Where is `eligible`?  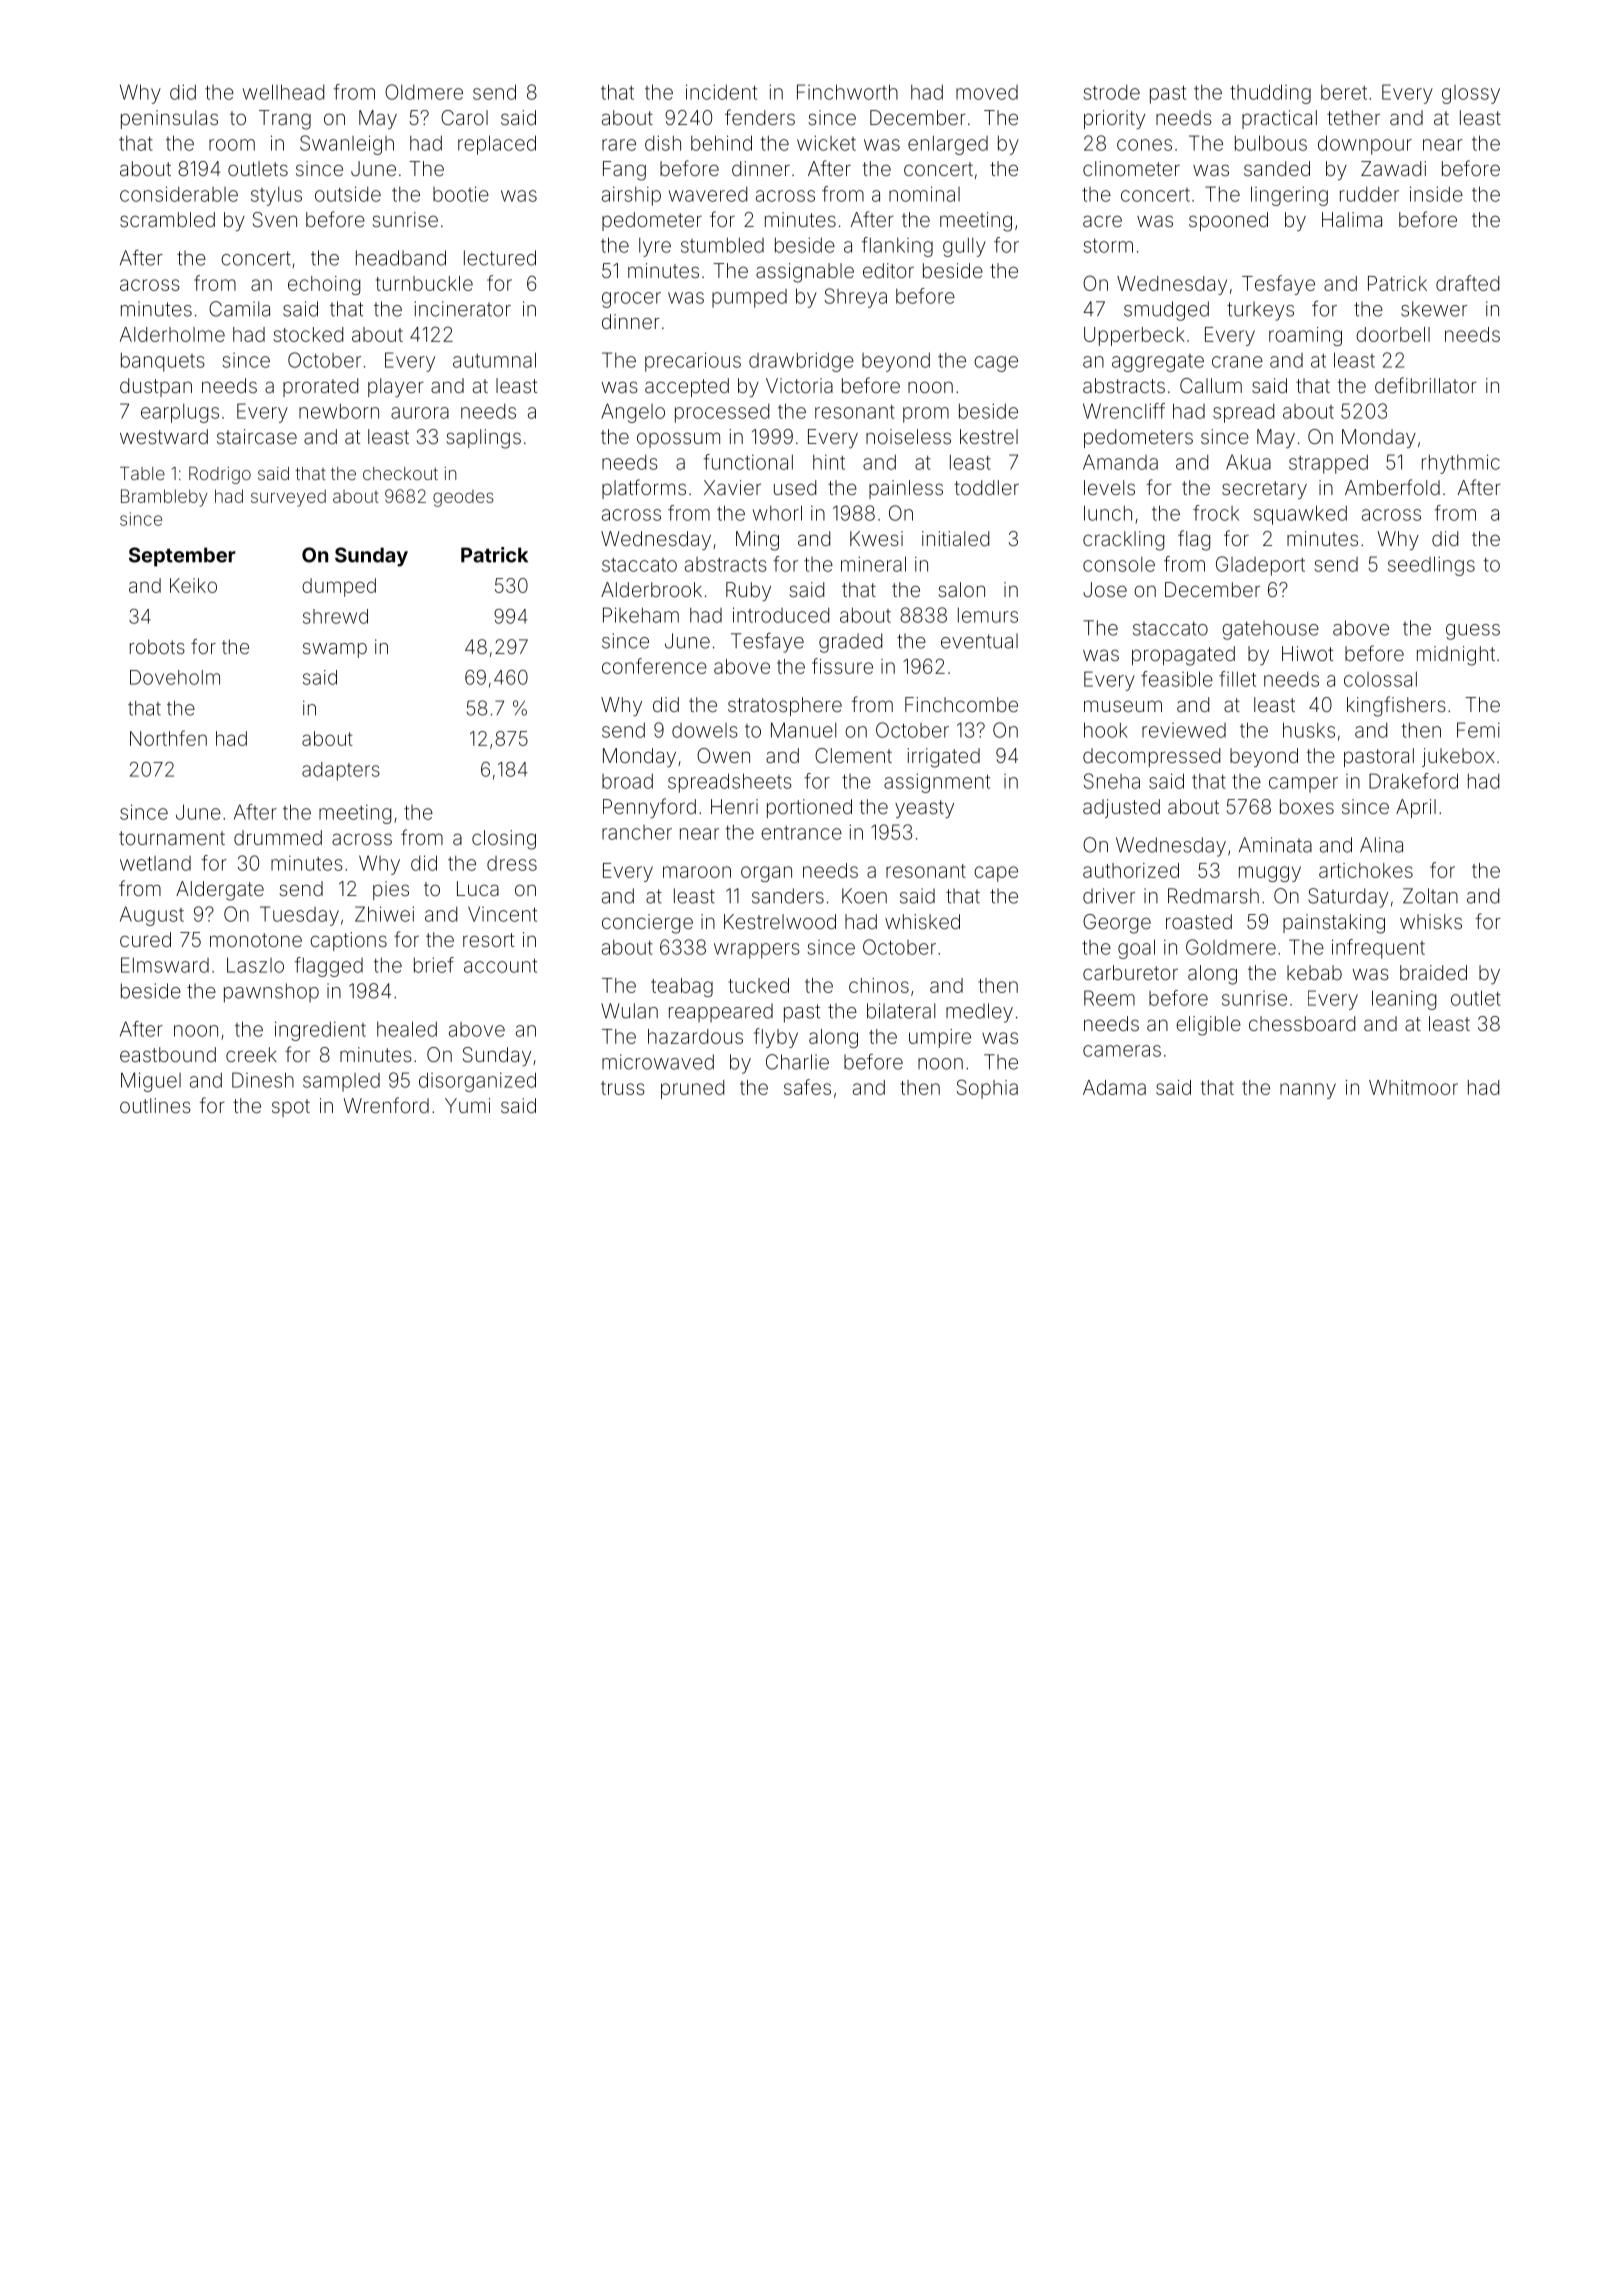 eligible is located at coordinates (1208, 1026).
